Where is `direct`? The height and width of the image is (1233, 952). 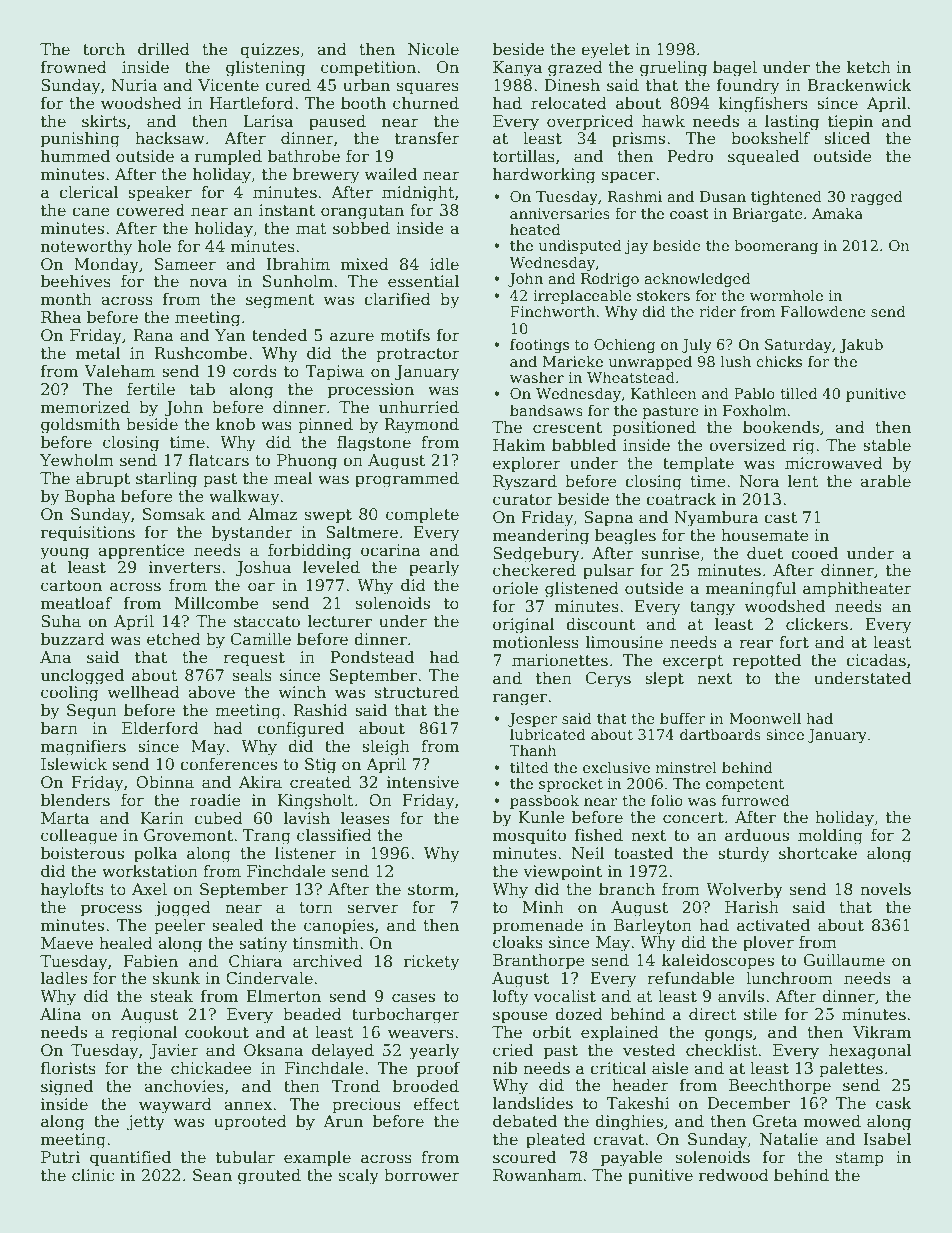
direct is located at coordinates (713, 1014).
